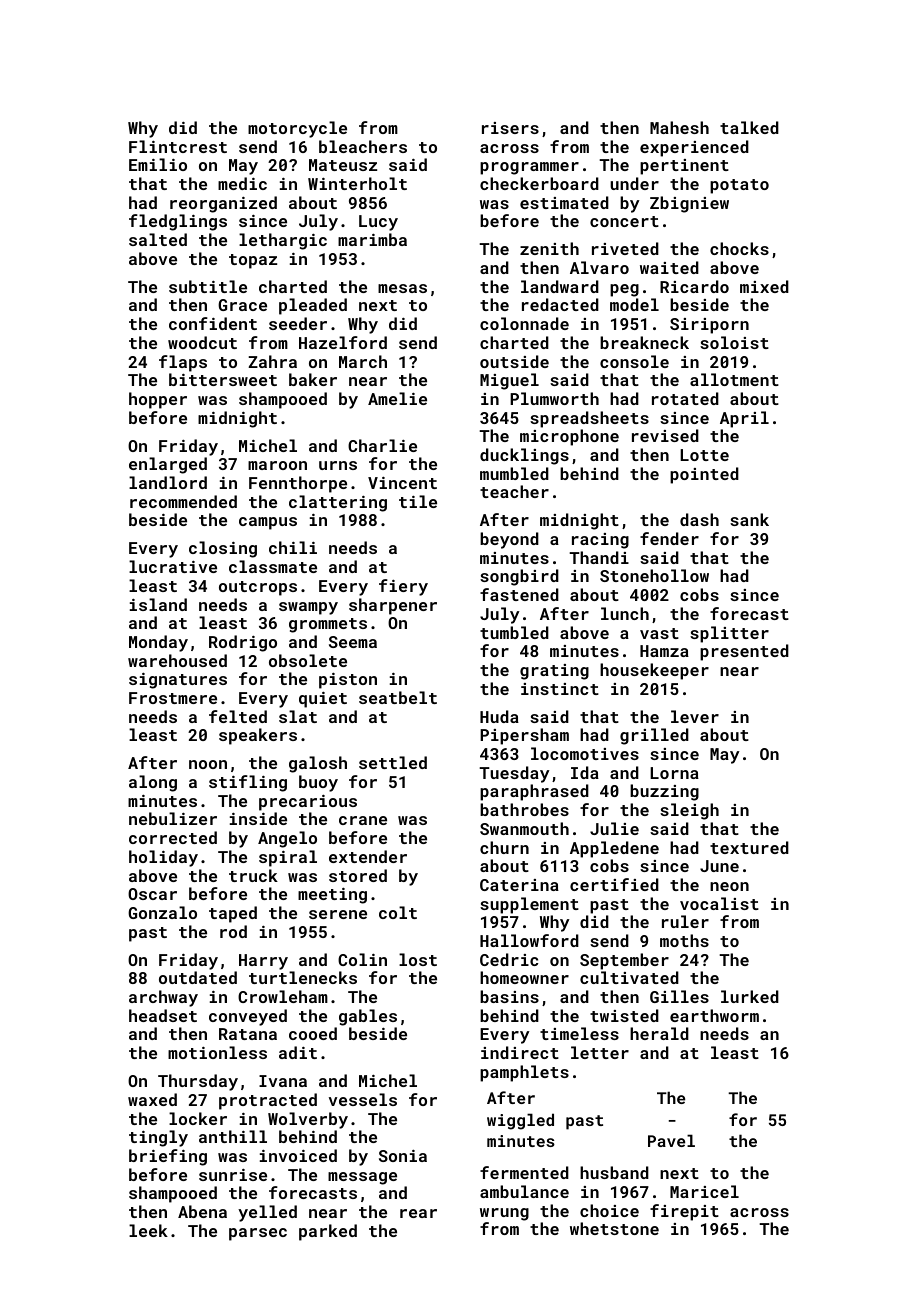  I want to click on basins, so click(509, 996).
